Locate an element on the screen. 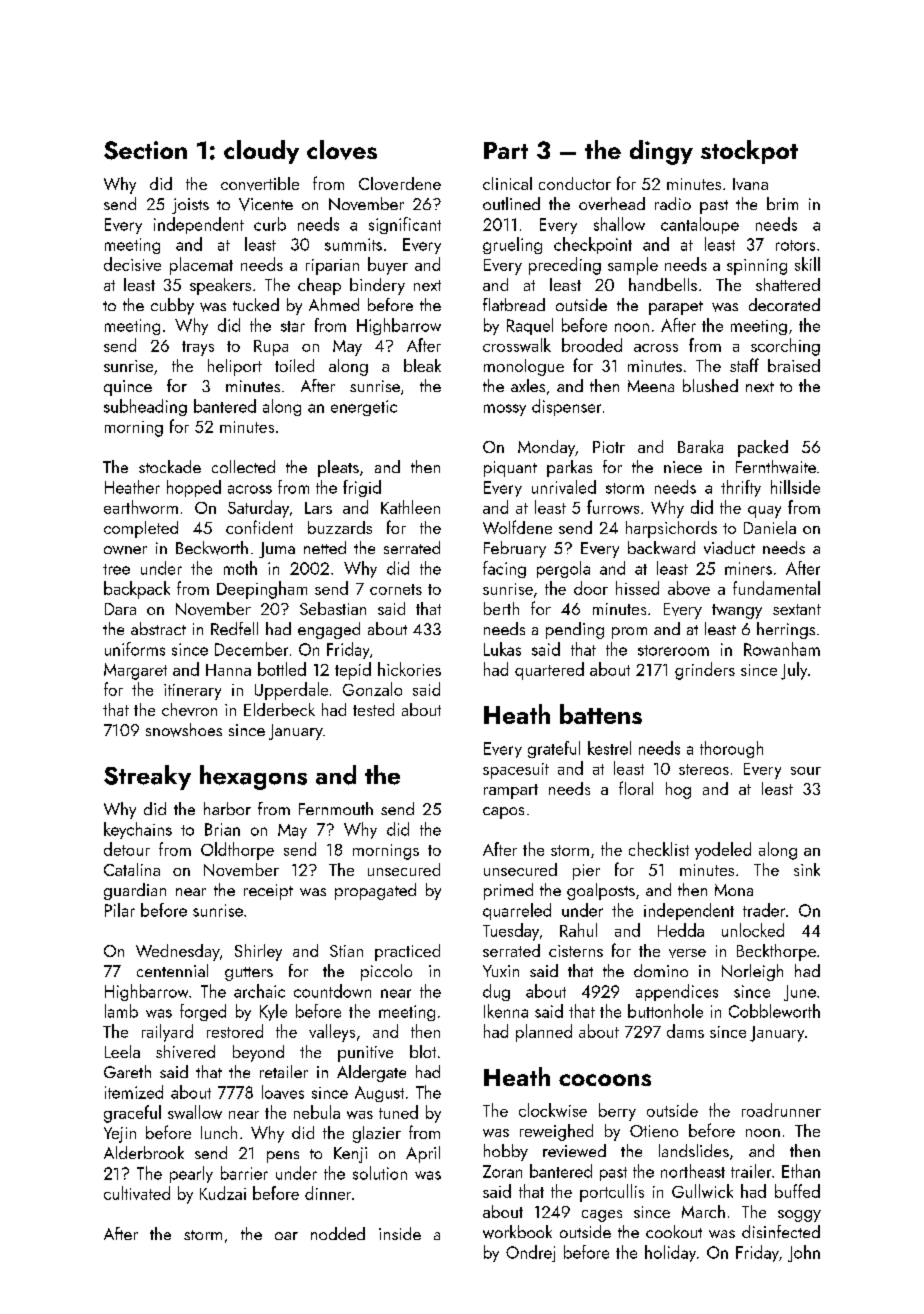 Image resolution: width=924 pixels, height=1314 pixels. curb is located at coordinates (270, 224).
